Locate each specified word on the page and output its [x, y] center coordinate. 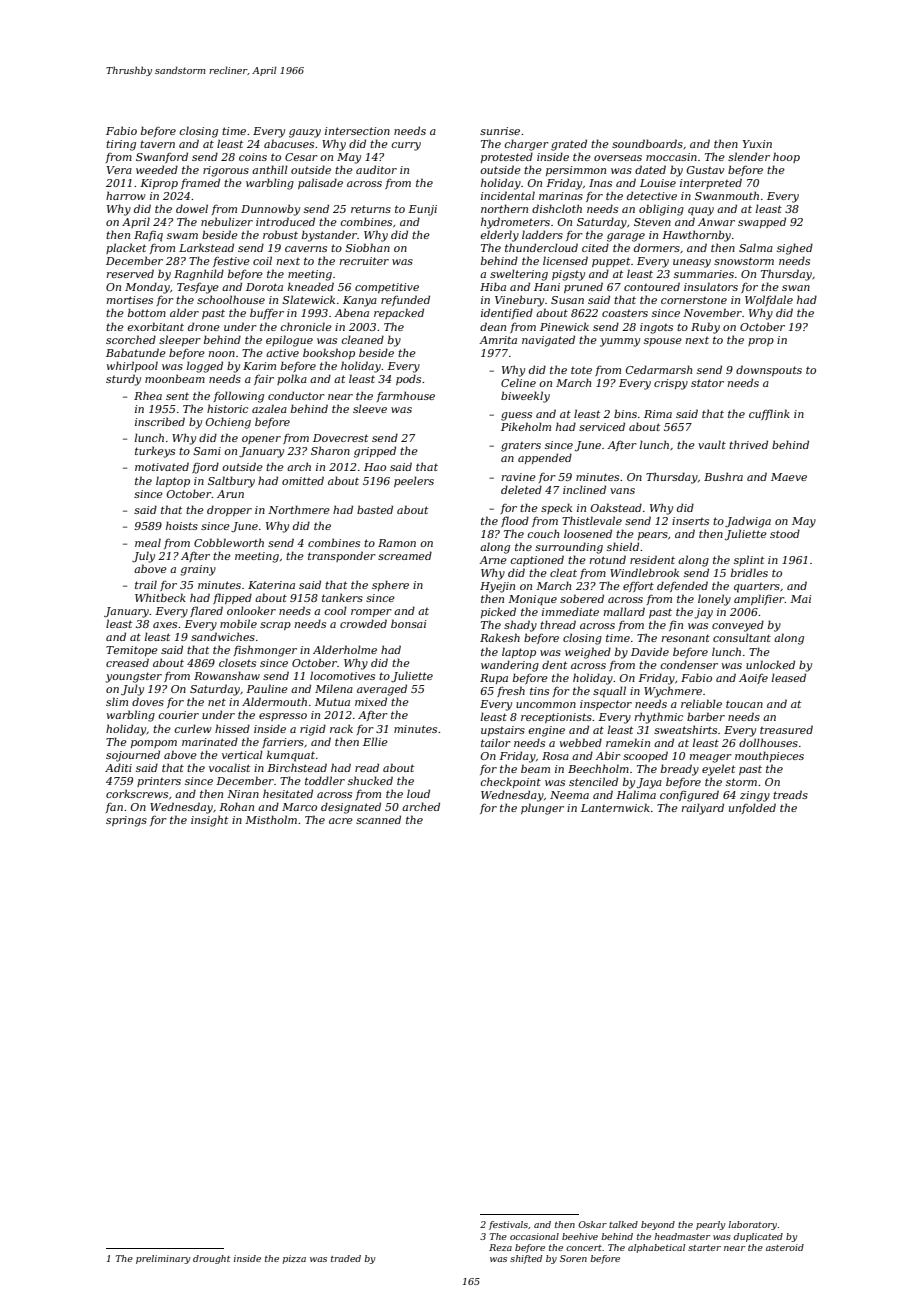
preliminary [163, 1259]
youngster [133, 677]
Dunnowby [270, 210]
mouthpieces [769, 756]
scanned [378, 819]
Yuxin [757, 144]
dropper [229, 510]
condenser [689, 664]
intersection [357, 131]
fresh [511, 691]
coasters [625, 313]
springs [126, 821]
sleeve [370, 408]
